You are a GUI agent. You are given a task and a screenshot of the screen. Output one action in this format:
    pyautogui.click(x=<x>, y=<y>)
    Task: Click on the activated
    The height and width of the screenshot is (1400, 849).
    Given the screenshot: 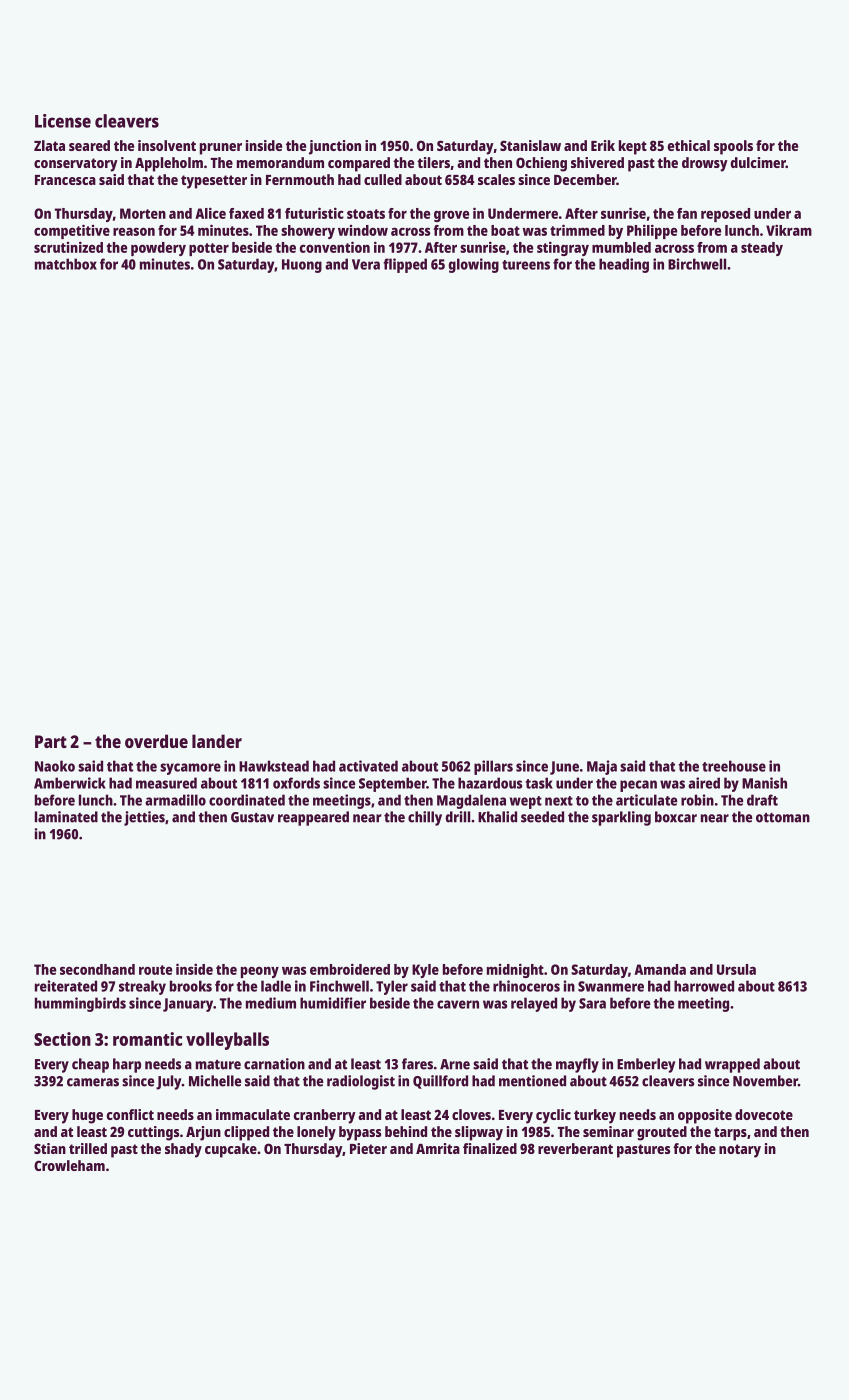 What is the action you would take?
    pyautogui.click(x=368, y=766)
